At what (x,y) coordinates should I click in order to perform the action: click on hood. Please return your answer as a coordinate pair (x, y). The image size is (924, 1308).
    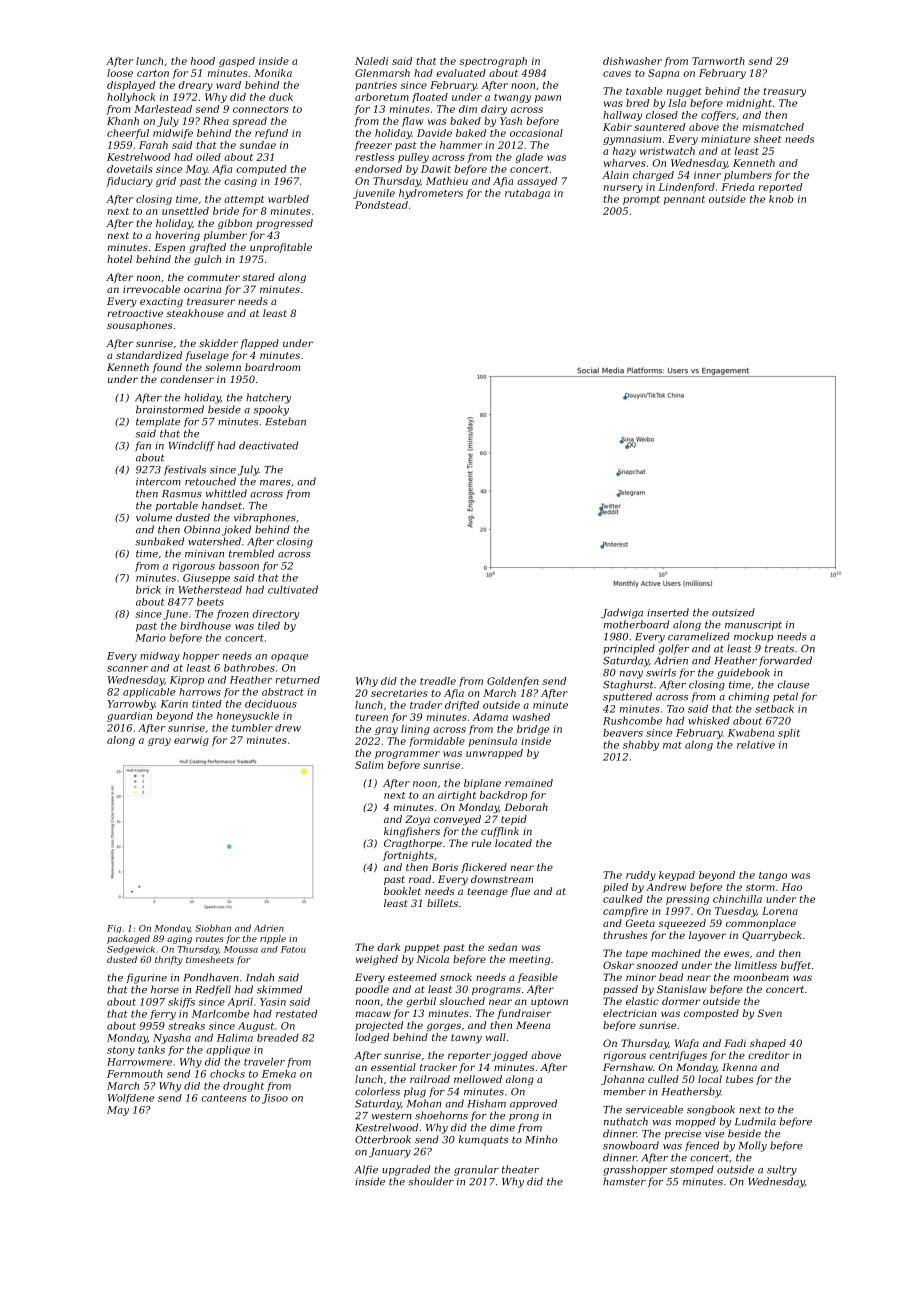
    Looking at the image, I should click on (203, 61).
